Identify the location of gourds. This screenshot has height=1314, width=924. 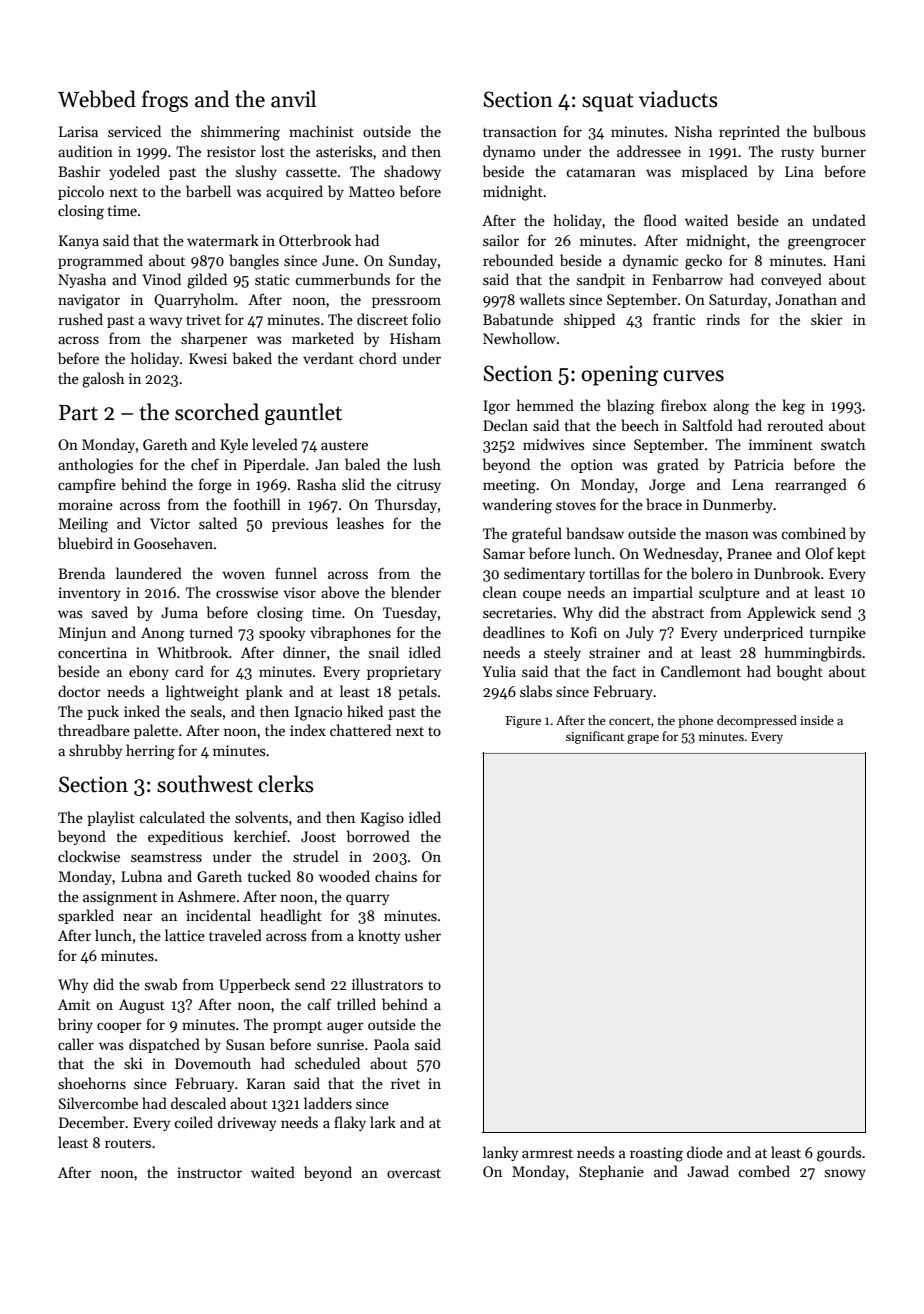
(839, 1154).
